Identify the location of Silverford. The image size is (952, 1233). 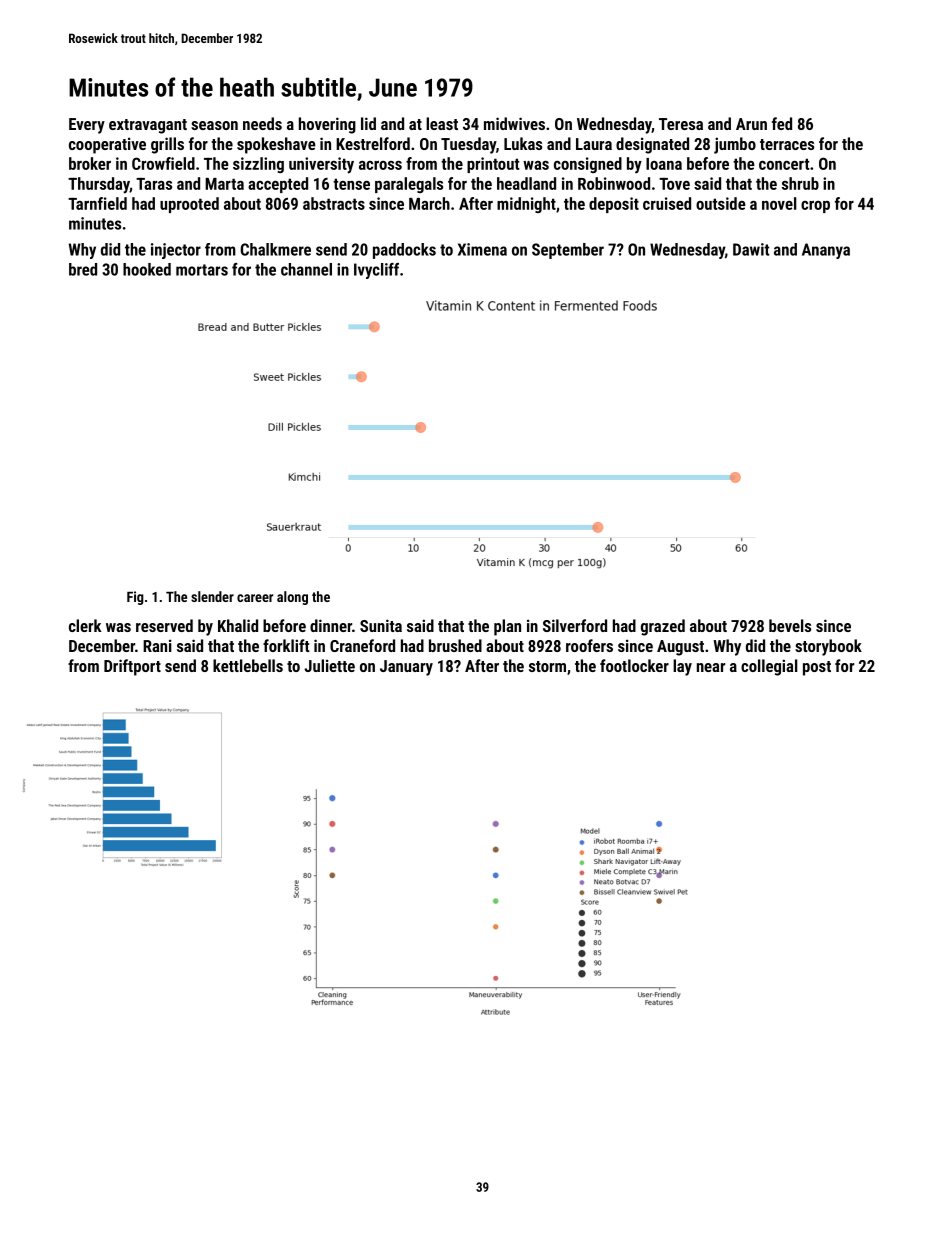
(575, 625).
